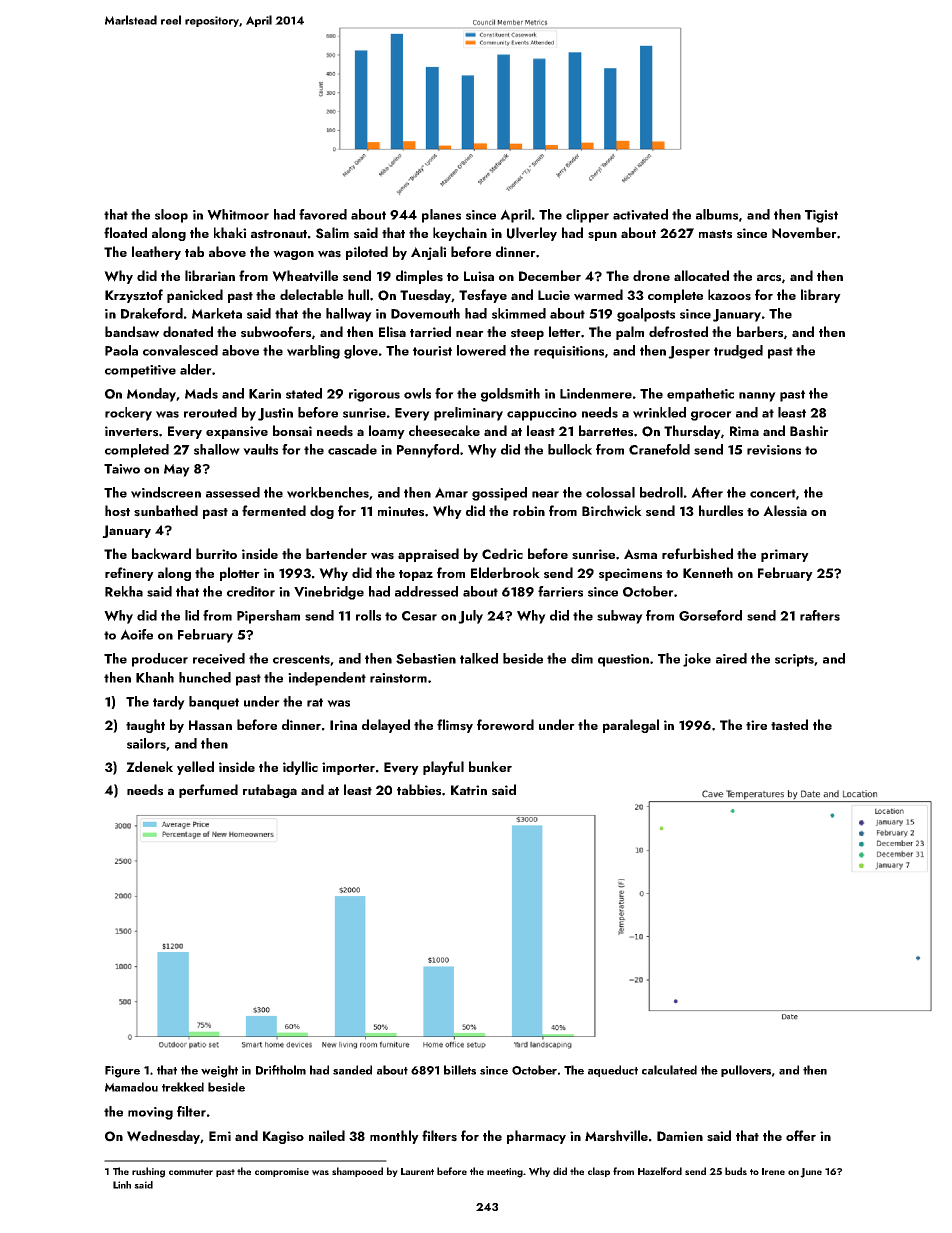 This document has height=1233, width=952. Describe the element at coordinates (587, 216) in the document. I see `clipper` at that location.
